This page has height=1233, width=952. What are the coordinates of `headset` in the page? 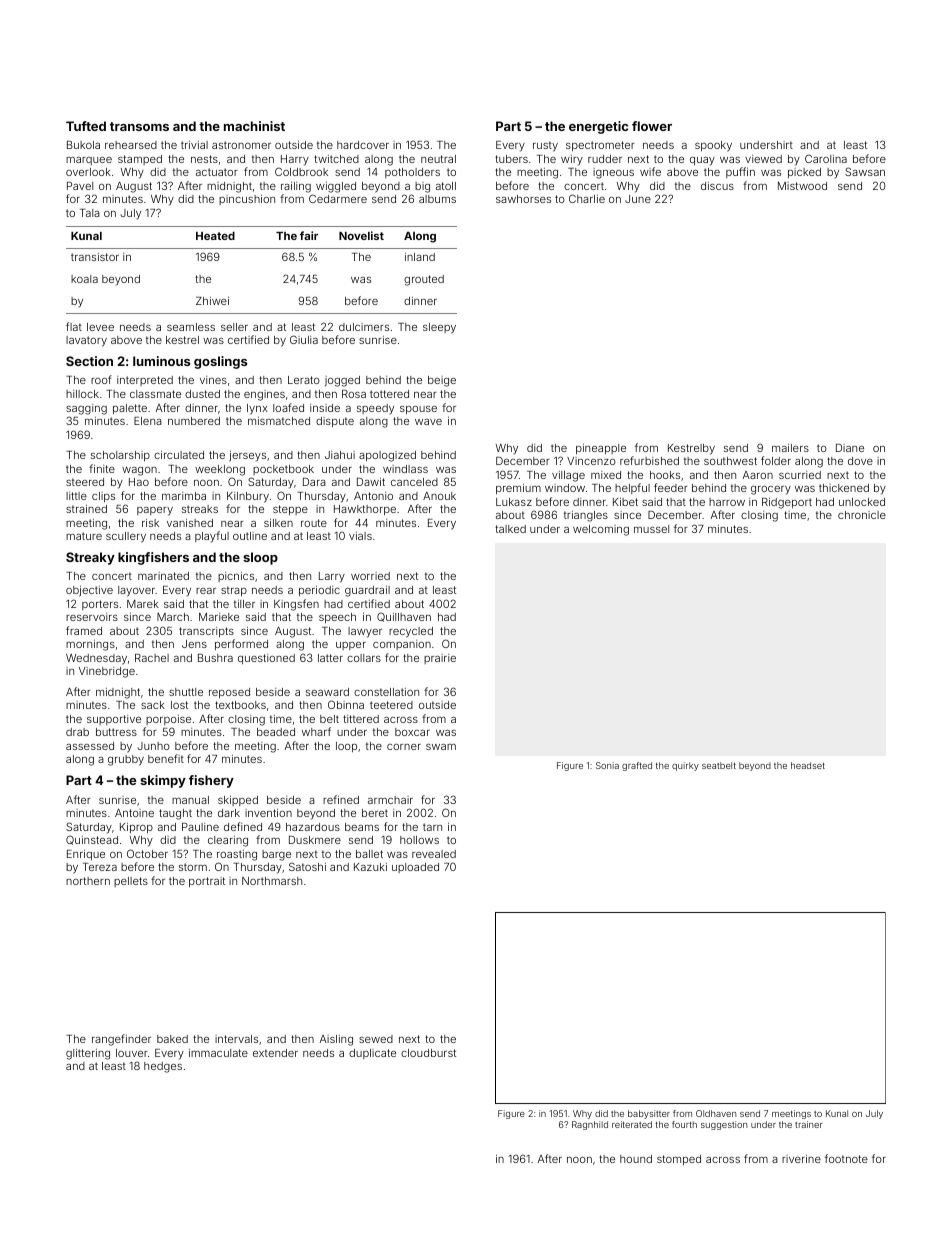 It's located at (808, 765).
